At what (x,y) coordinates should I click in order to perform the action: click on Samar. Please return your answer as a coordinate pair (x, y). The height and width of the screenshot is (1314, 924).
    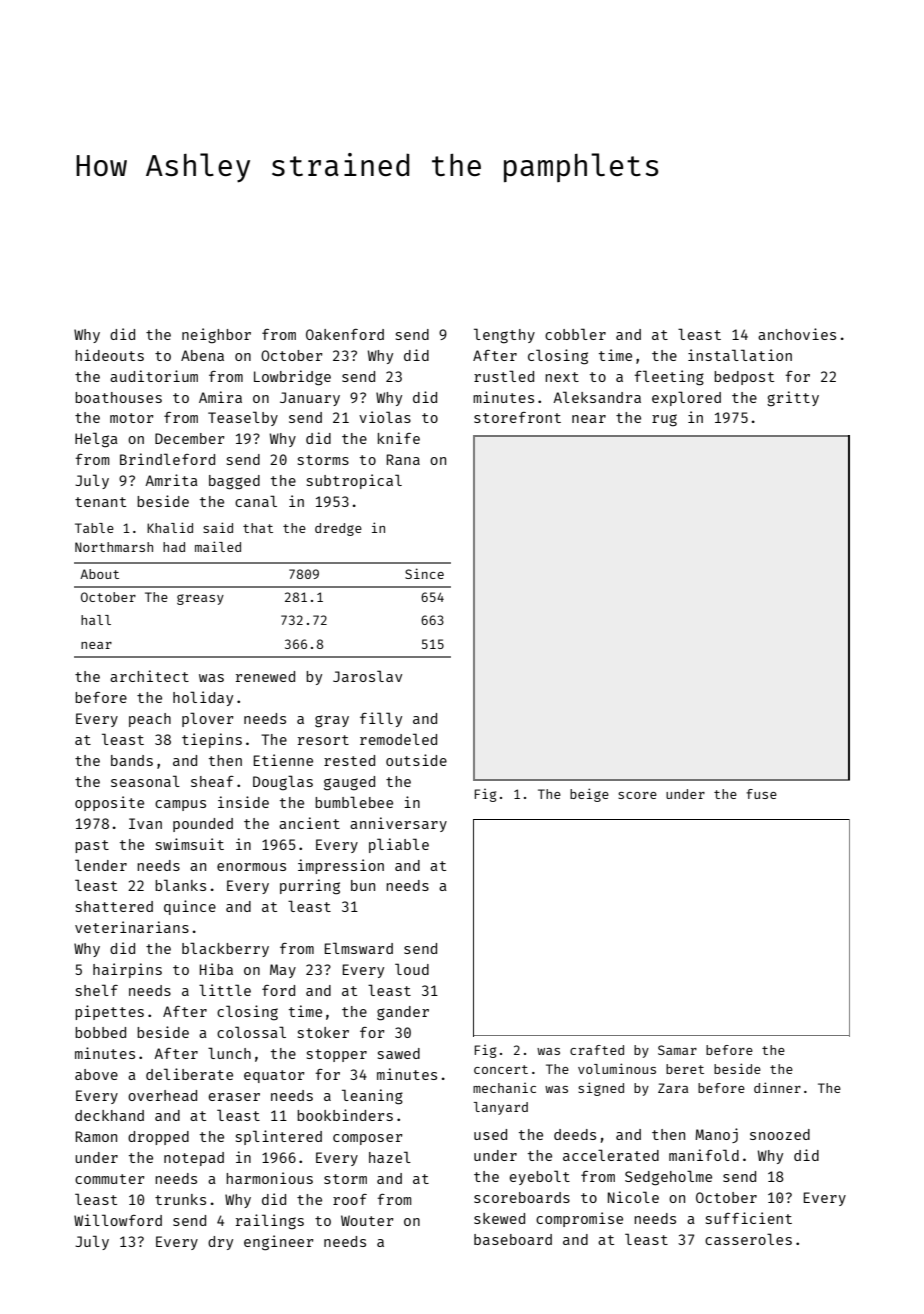
    Looking at the image, I should click on (677, 1050).
